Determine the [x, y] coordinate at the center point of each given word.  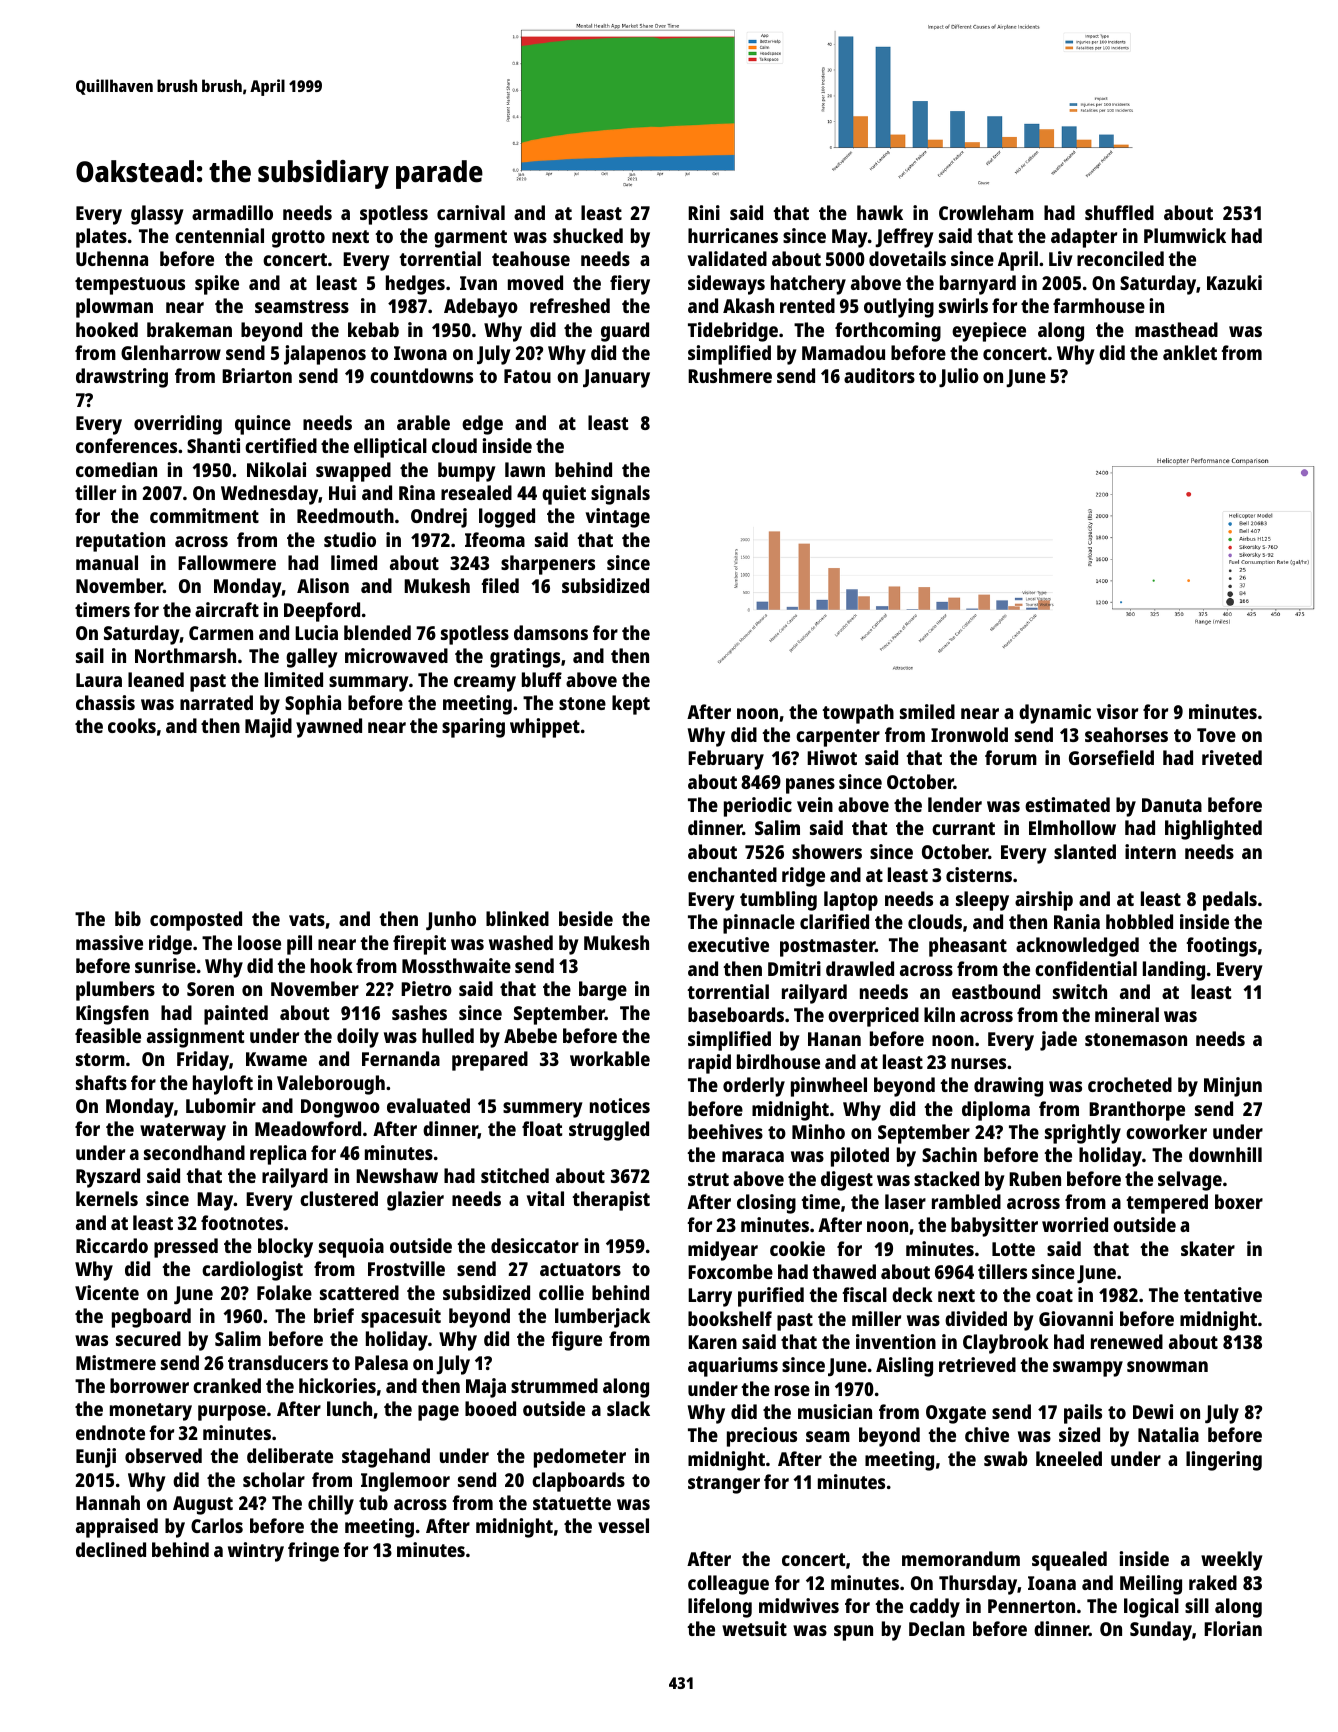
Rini [704, 212]
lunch [349, 1408]
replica [278, 1155]
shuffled [1119, 212]
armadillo [232, 212]
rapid [709, 1064]
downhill [1225, 1154]
